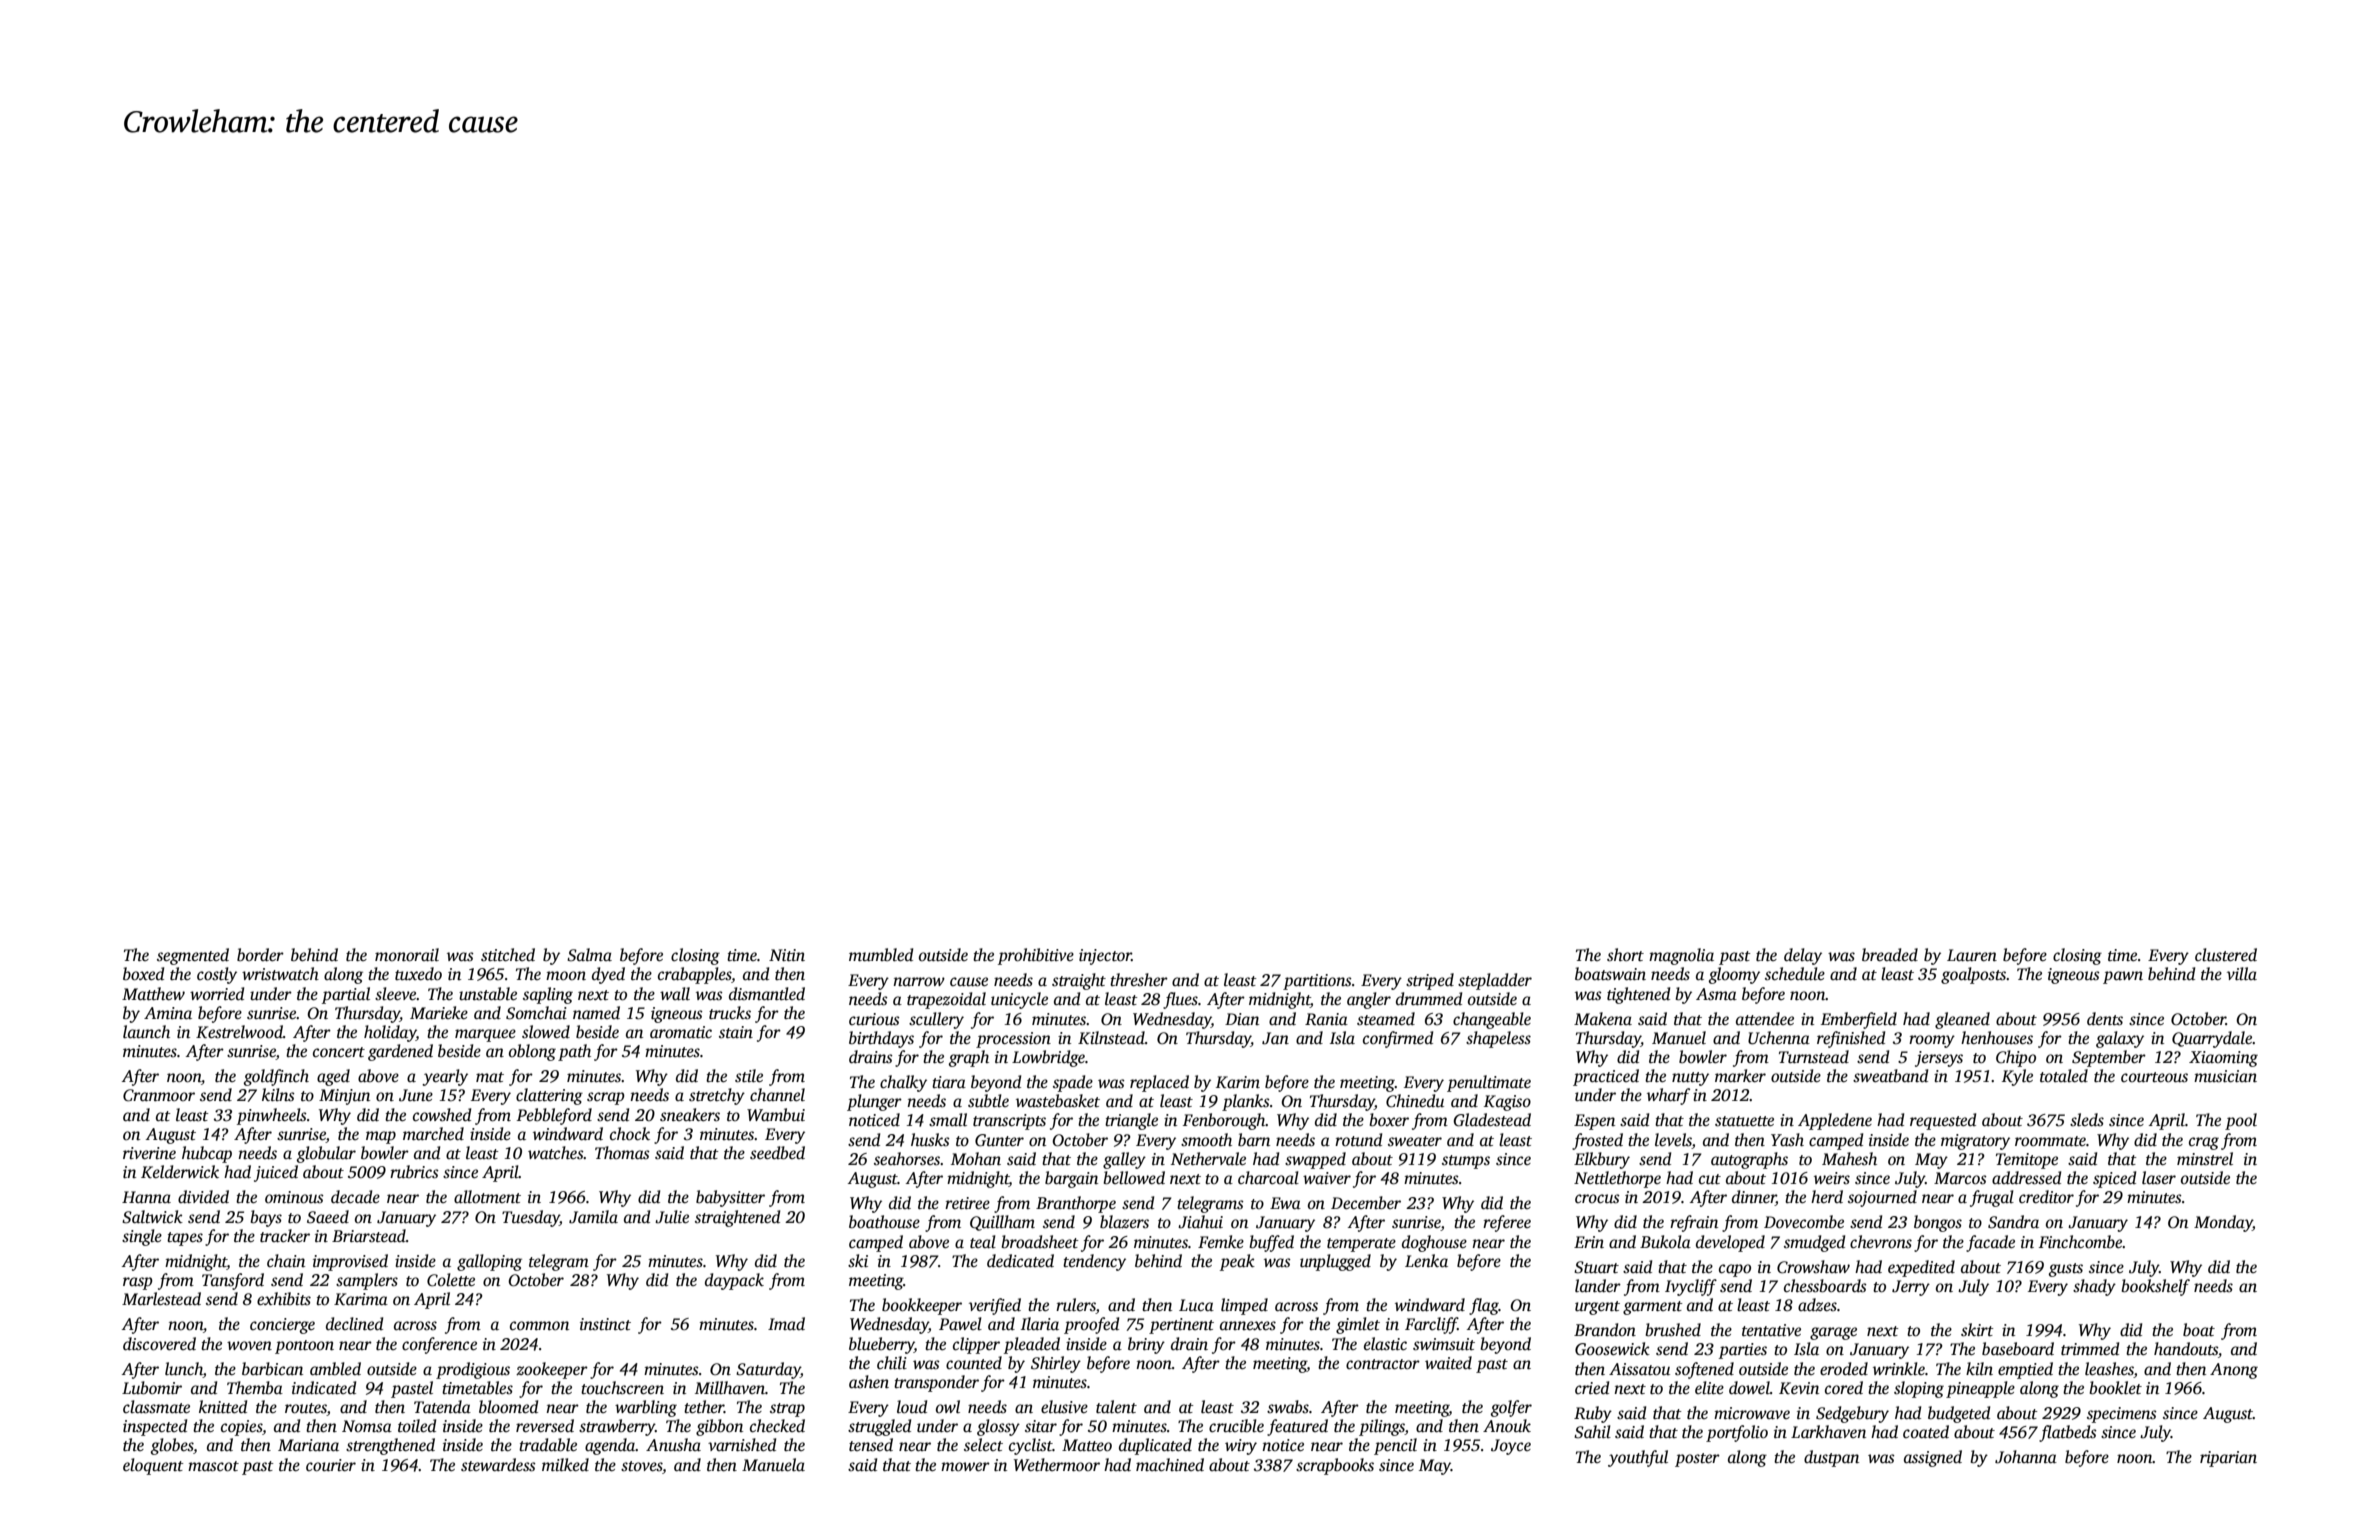 The image size is (2380, 1540). Describe the element at coordinates (965, 1467) in the document. I see `mower` at that location.
